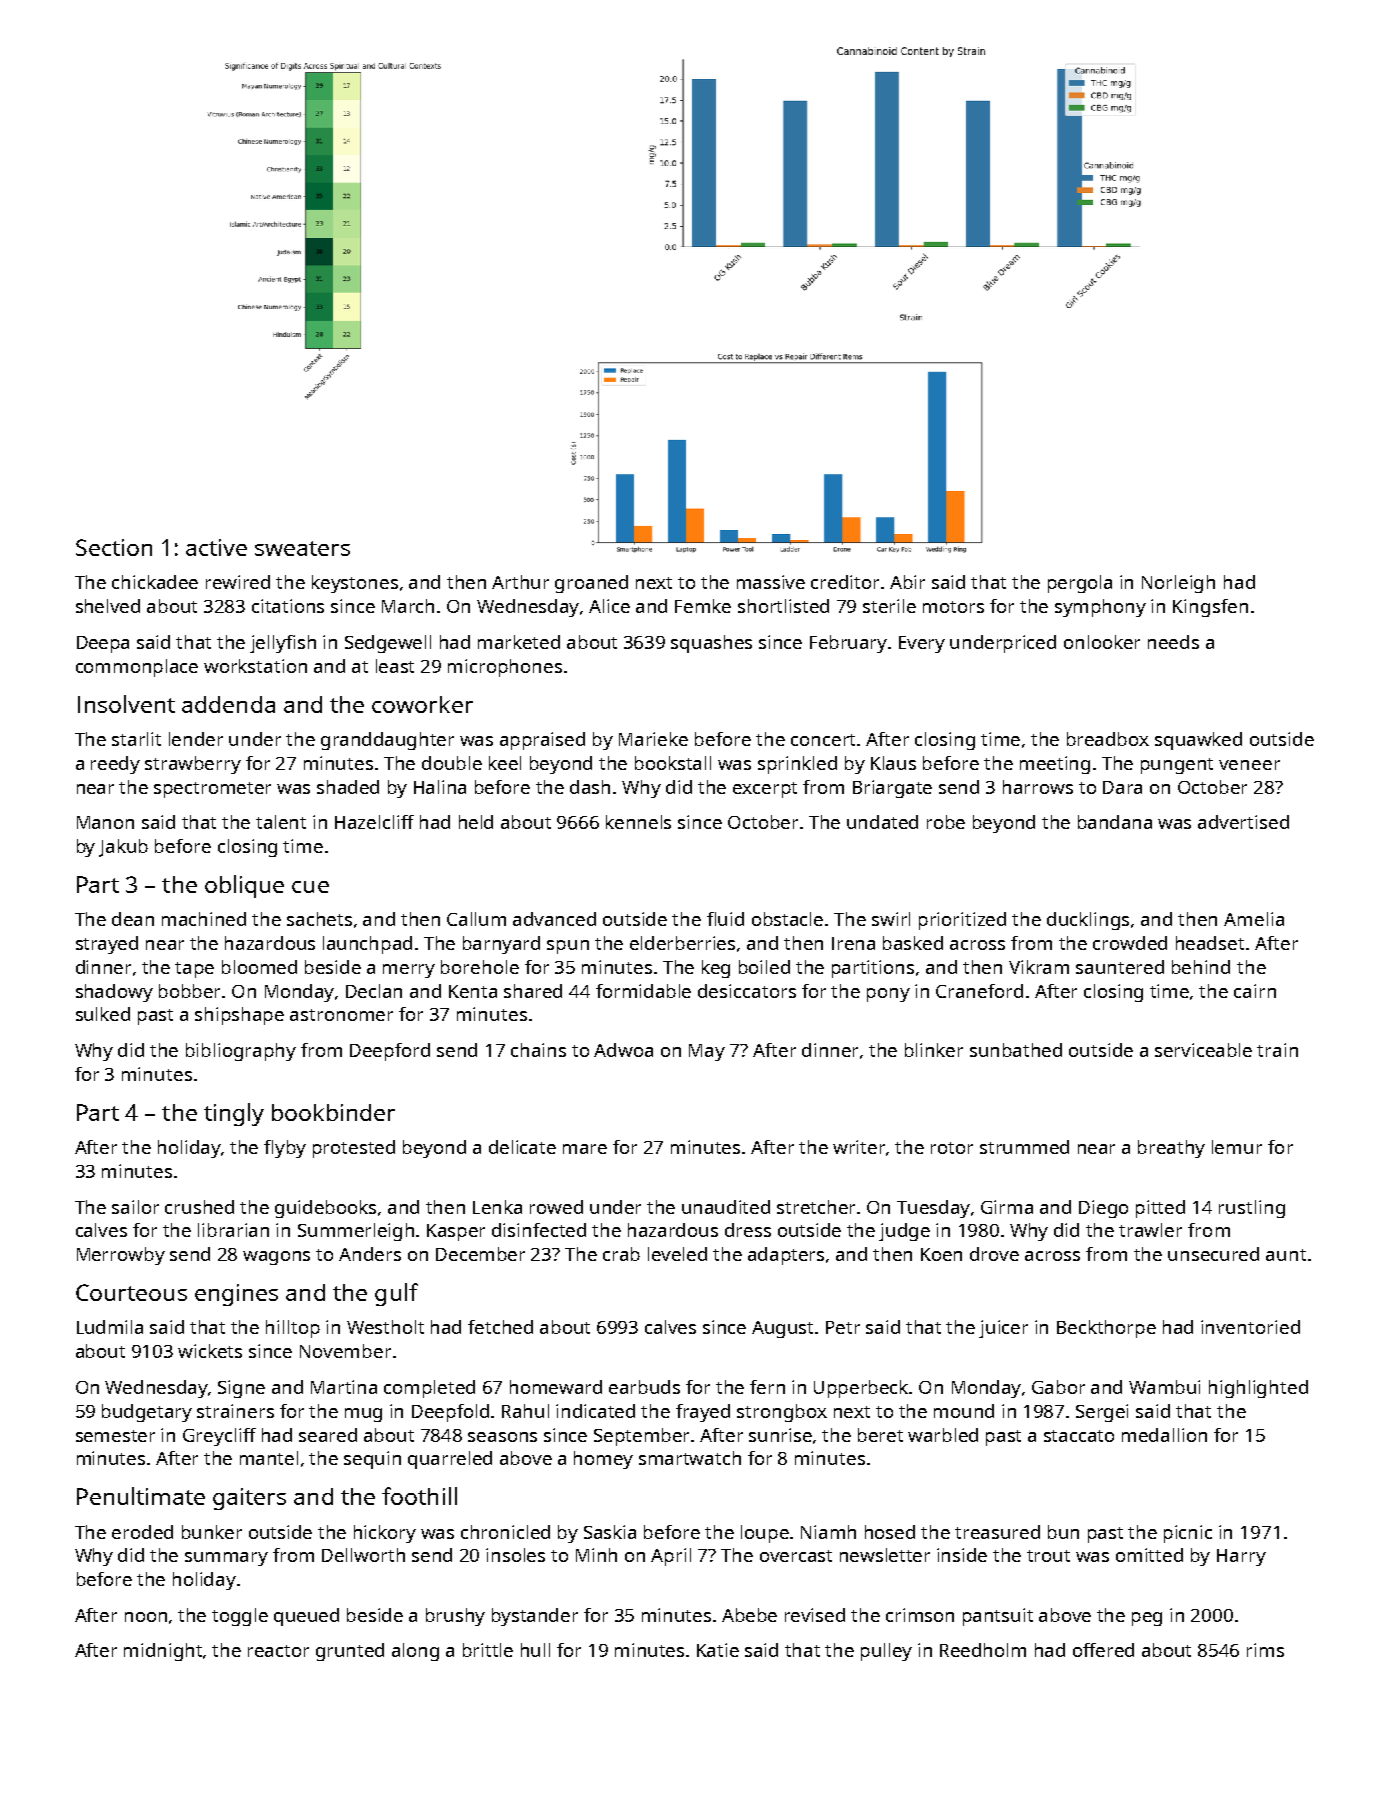 The width and height of the document is (1390, 1799). What do you see at coordinates (767, 1387) in the document?
I see `fern` at bounding box center [767, 1387].
